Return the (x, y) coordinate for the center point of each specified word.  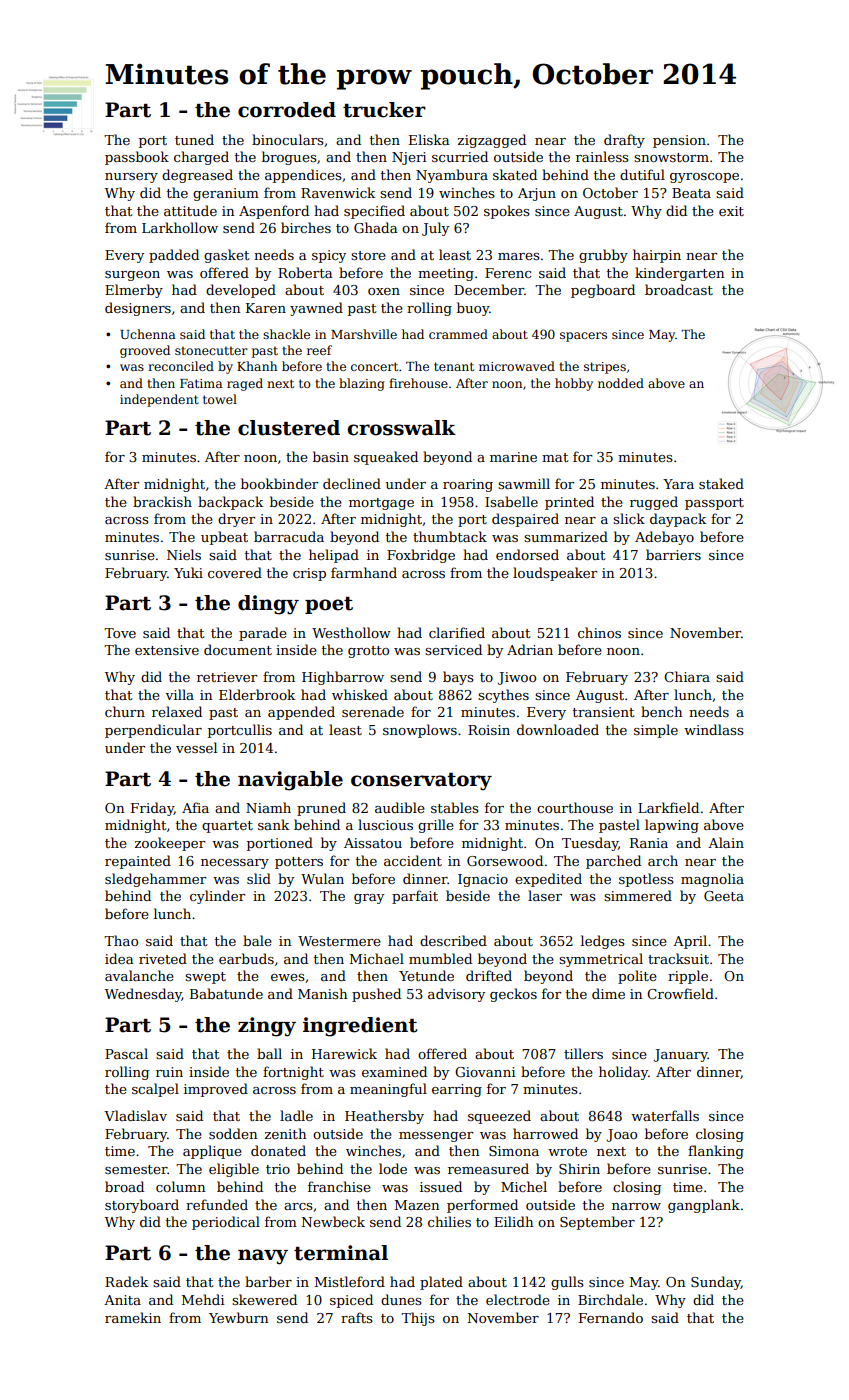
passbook (137, 158)
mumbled (440, 958)
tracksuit (678, 958)
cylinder (217, 897)
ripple (688, 977)
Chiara (687, 676)
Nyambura (452, 176)
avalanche (139, 975)
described (453, 940)
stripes (605, 368)
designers (138, 309)
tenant (454, 366)
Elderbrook (257, 694)
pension (679, 141)
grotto (368, 652)
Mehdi (203, 1299)
